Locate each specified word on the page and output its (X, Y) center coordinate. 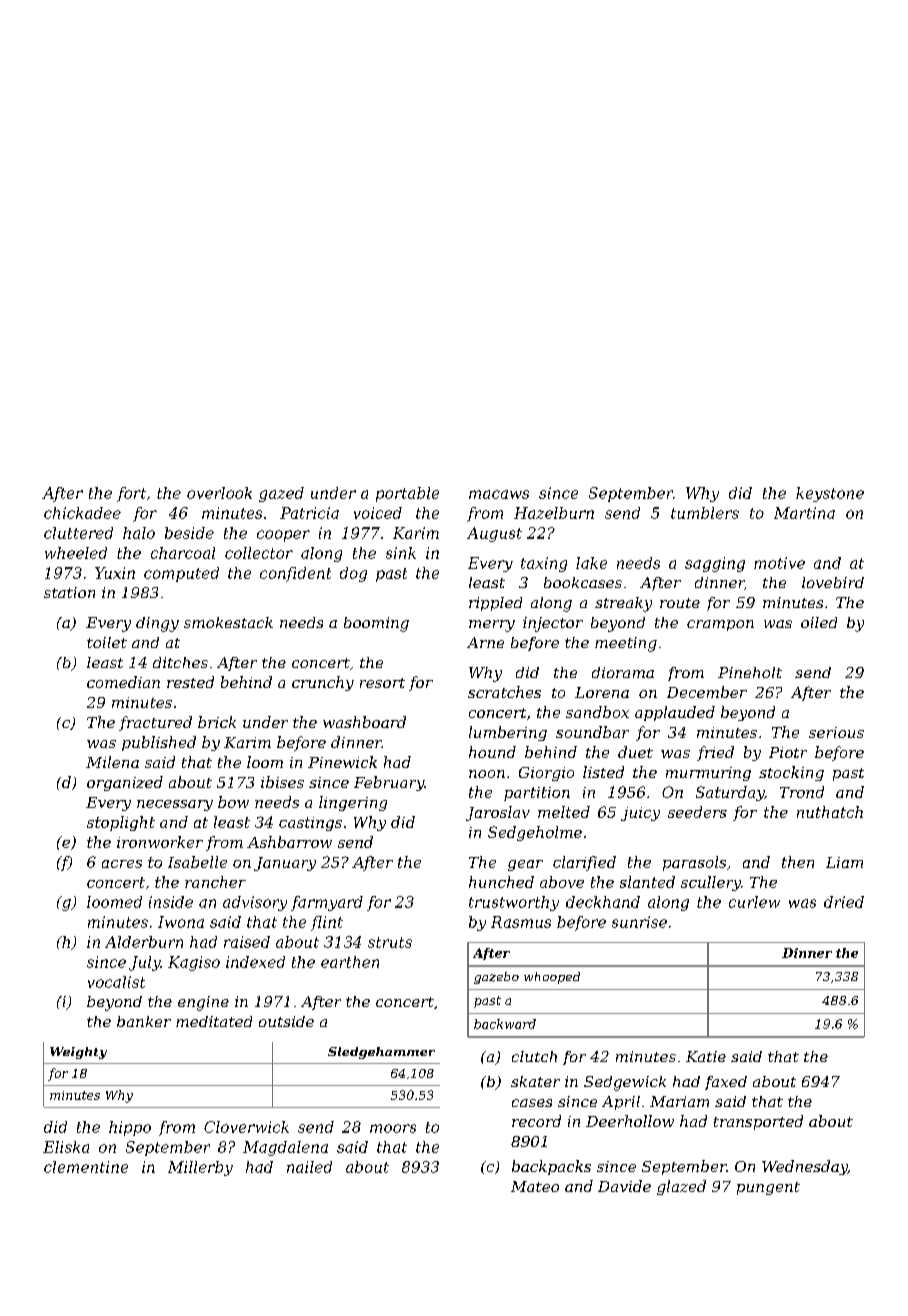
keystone (830, 494)
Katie (706, 1056)
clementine (86, 1167)
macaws (499, 494)
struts (390, 942)
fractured (155, 723)
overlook (219, 493)
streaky (623, 604)
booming (376, 624)
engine (203, 1003)
